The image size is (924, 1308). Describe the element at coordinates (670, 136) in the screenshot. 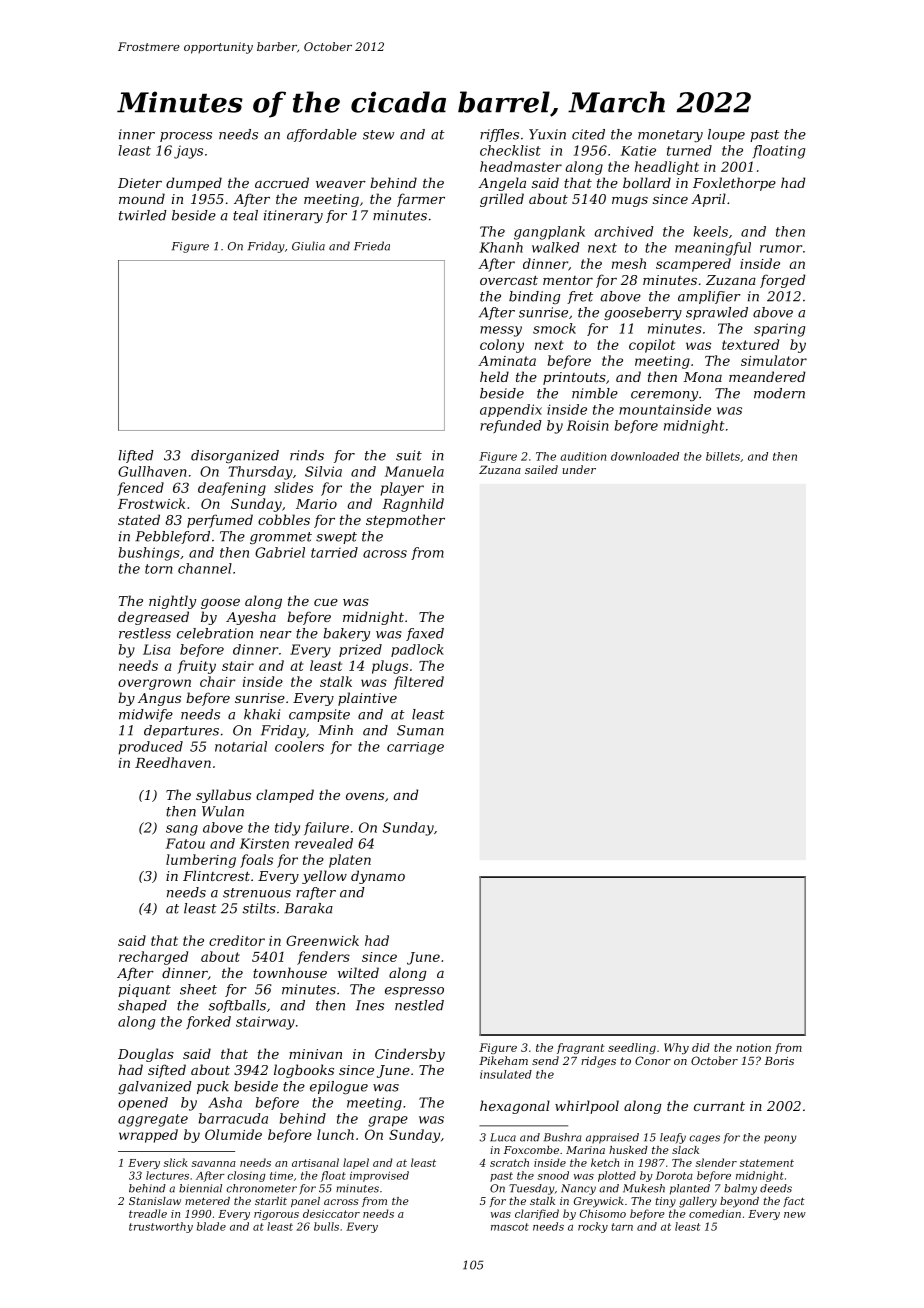

I see `monetary` at that location.
